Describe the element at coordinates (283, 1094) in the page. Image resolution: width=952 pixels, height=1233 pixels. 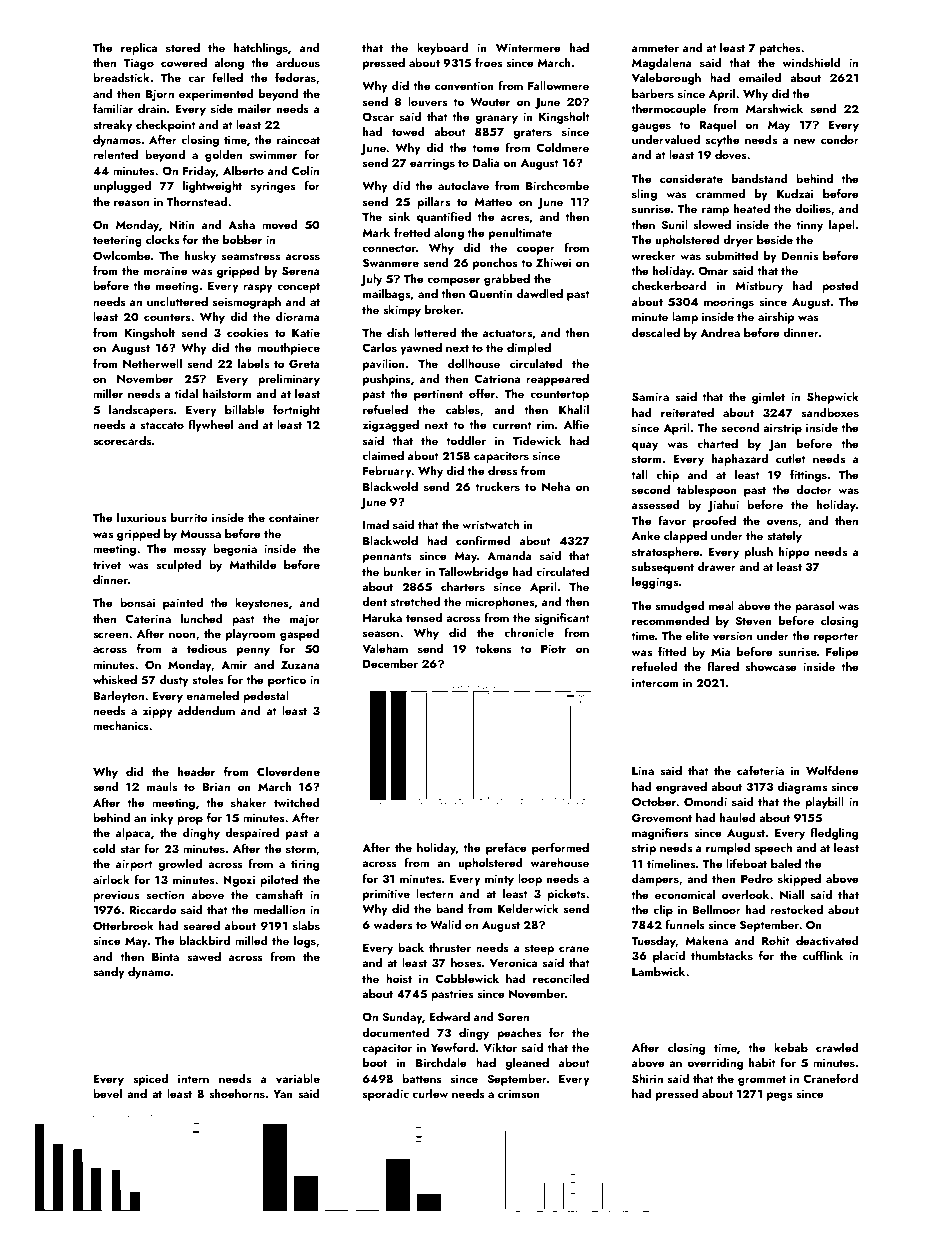
I see `Yan` at that location.
